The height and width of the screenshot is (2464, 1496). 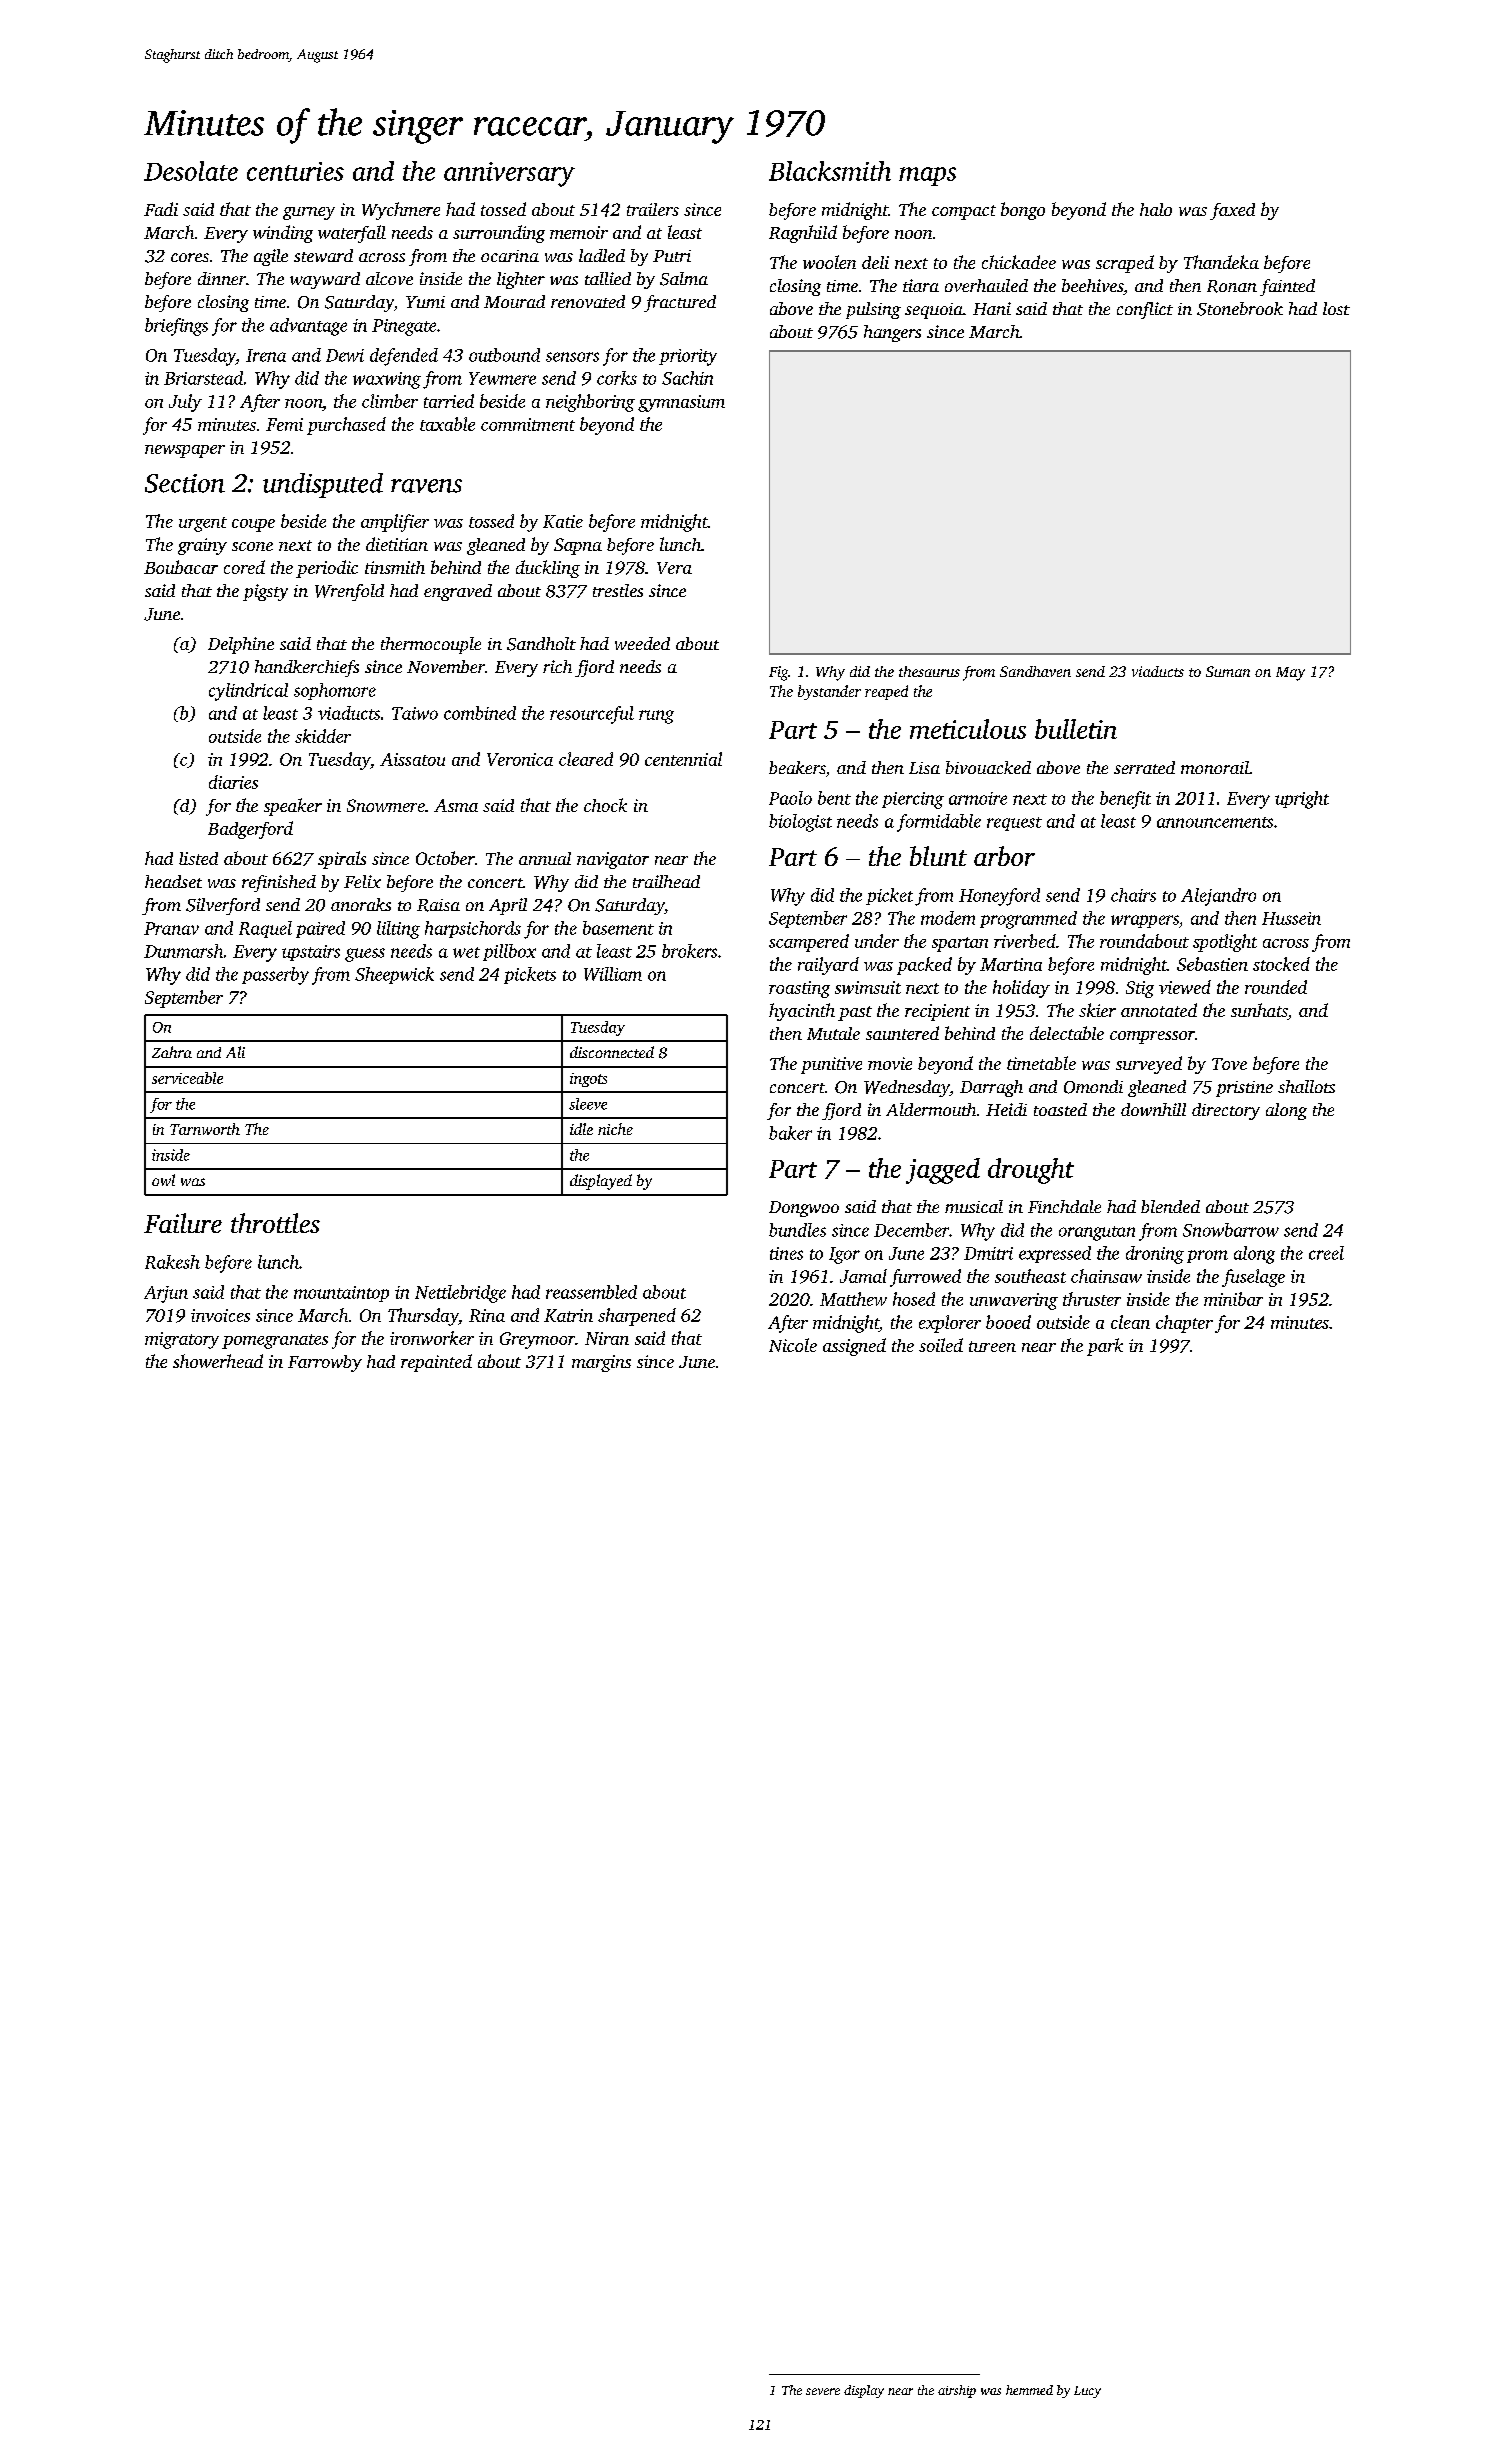 I want to click on lost, so click(x=1336, y=308).
